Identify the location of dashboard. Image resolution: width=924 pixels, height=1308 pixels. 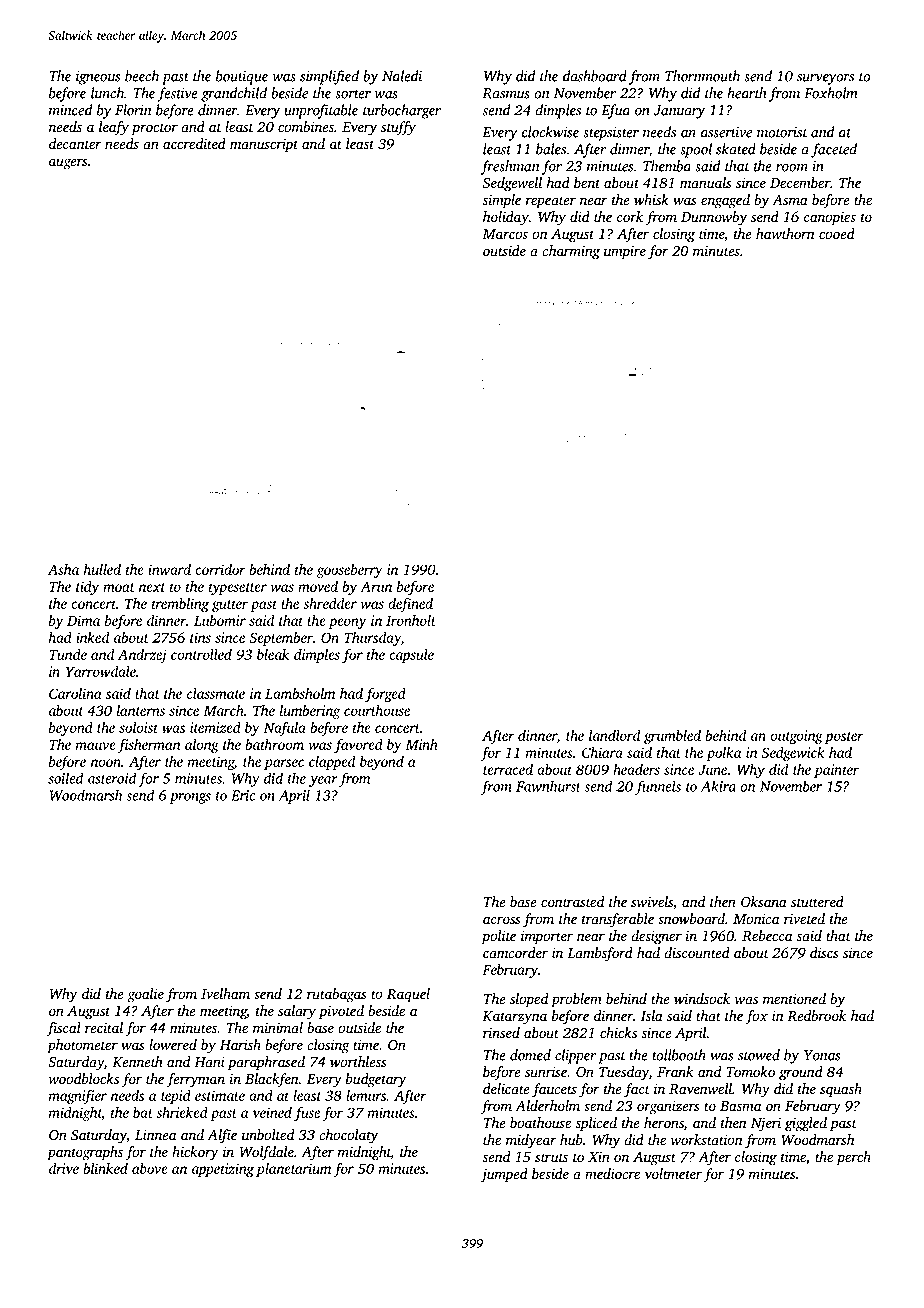
(595, 76).
